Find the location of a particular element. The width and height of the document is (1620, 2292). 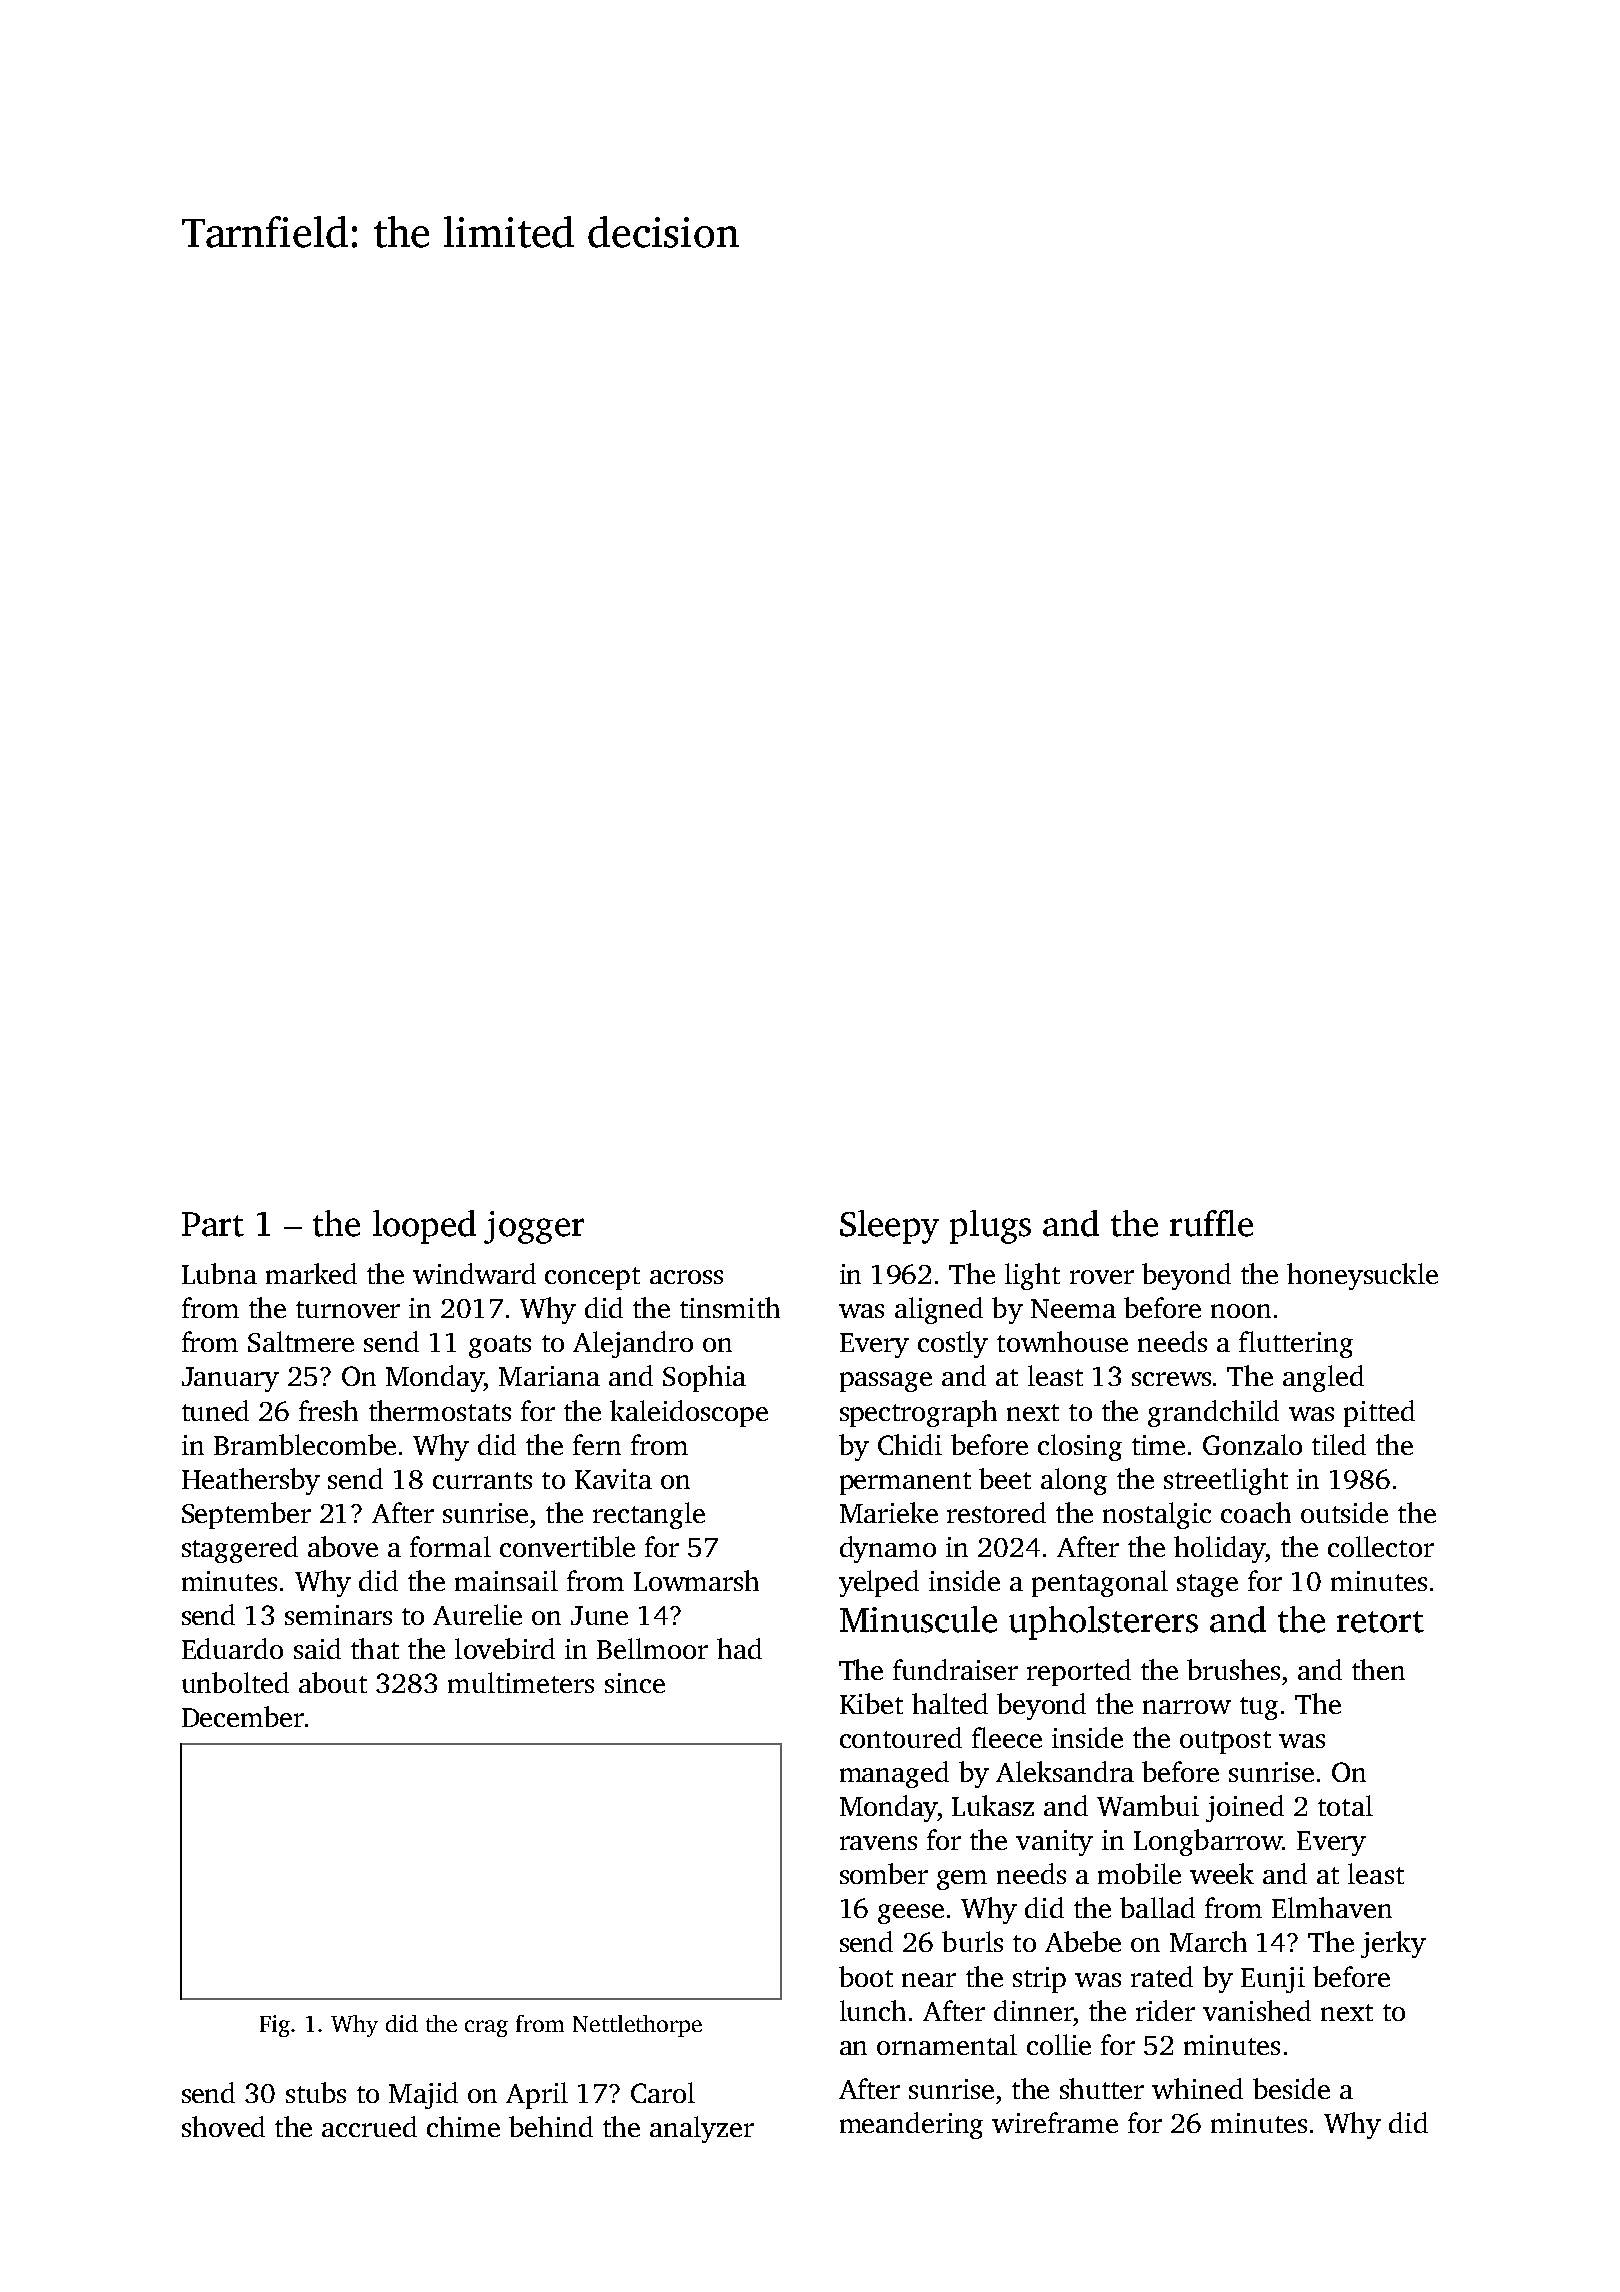

Fig is located at coordinates (276, 2026).
